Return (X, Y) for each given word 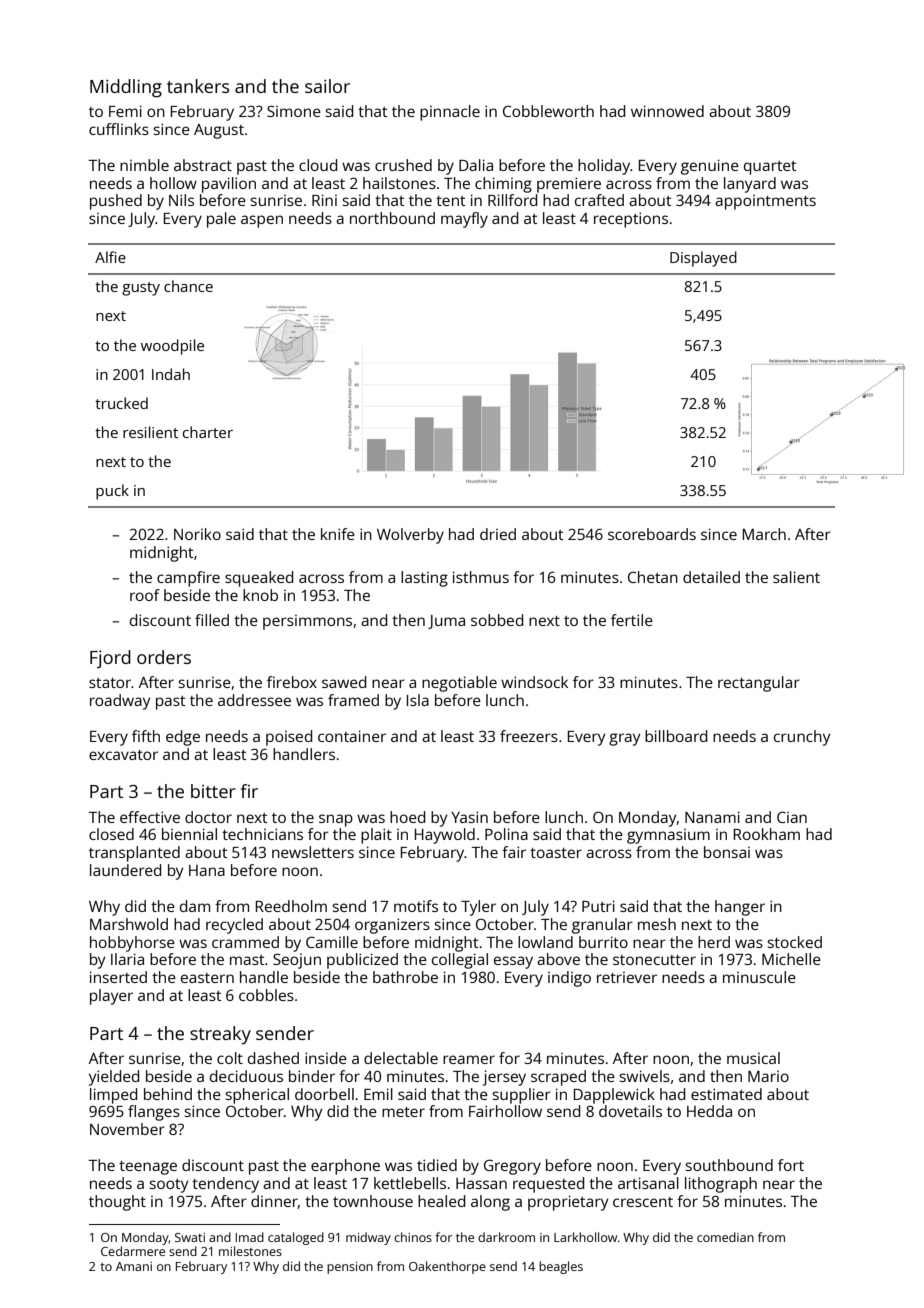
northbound (392, 218)
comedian (725, 1237)
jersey (504, 1078)
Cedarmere (133, 1251)
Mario (768, 1076)
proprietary (568, 1203)
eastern (207, 978)
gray (624, 739)
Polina (506, 834)
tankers (198, 86)
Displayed (703, 259)
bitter (213, 791)
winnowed (667, 111)
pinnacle (450, 113)
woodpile (172, 347)
